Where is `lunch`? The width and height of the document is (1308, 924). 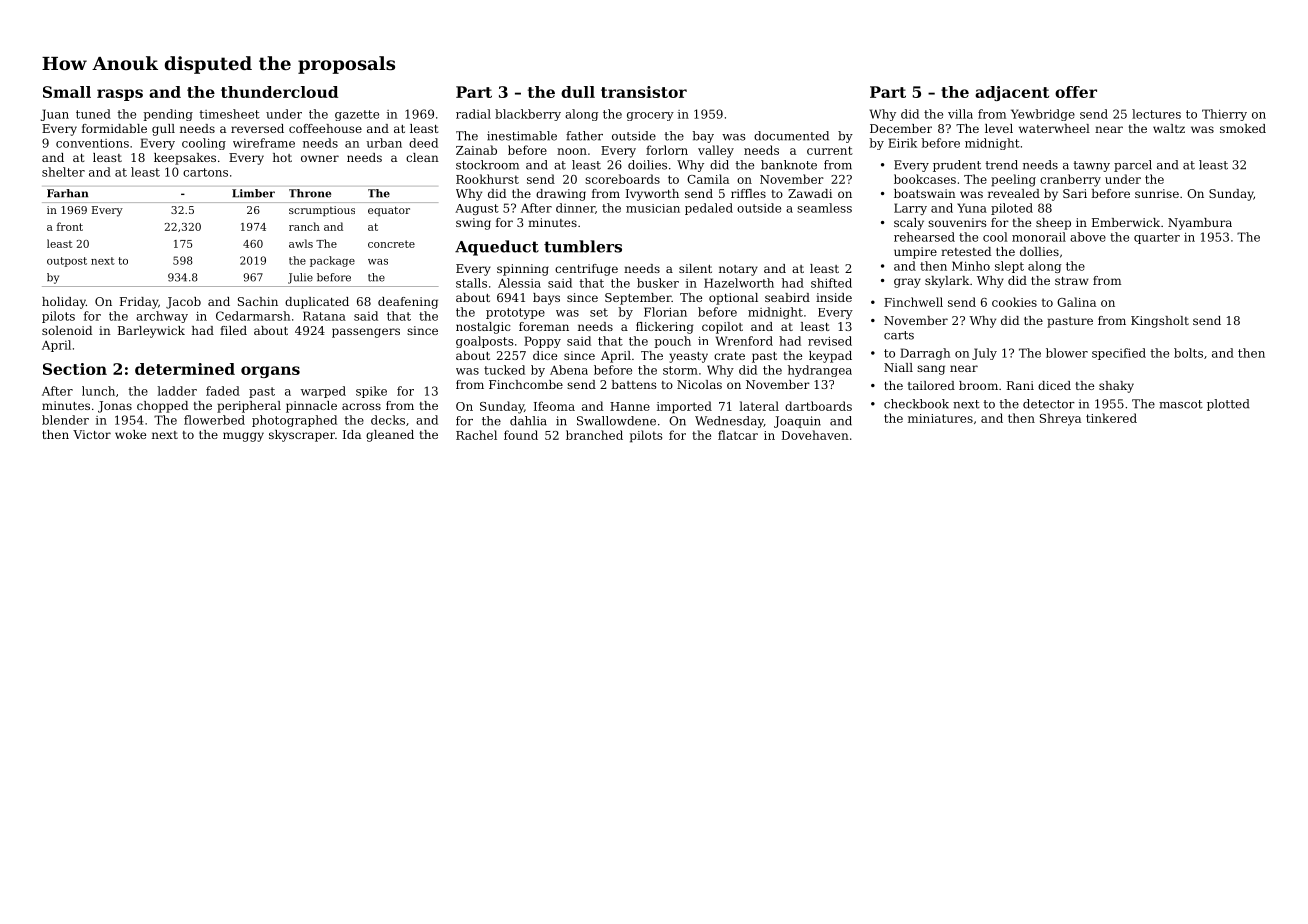 lunch is located at coordinates (98, 391).
